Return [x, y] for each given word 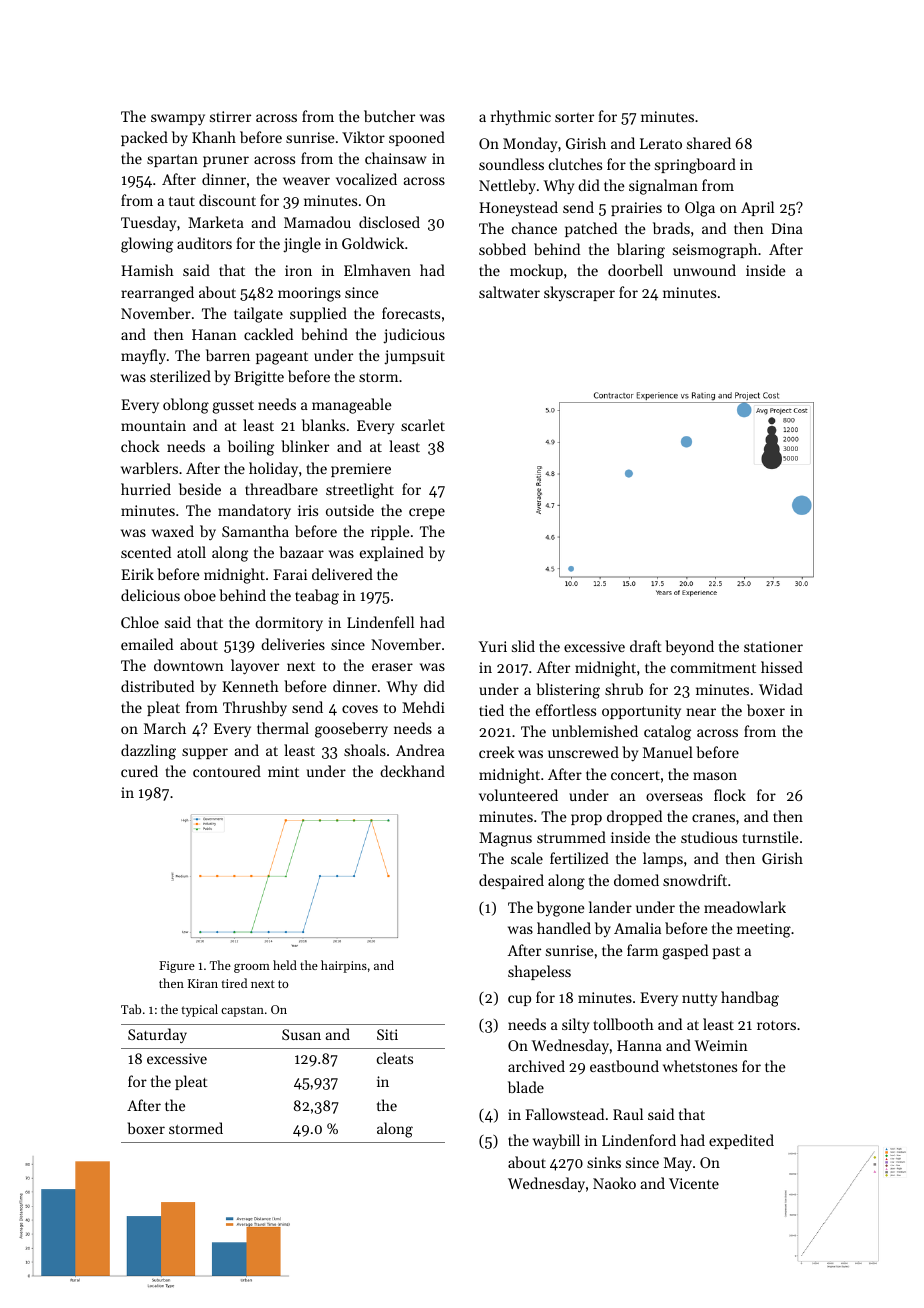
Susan [301, 1034]
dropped [634, 817]
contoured [227, 771]
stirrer [230, 116]
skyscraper [579, 293]
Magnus [505, 839]
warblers [149, 468]
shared [709, 143]
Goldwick [373, 243]
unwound [704, 270]
